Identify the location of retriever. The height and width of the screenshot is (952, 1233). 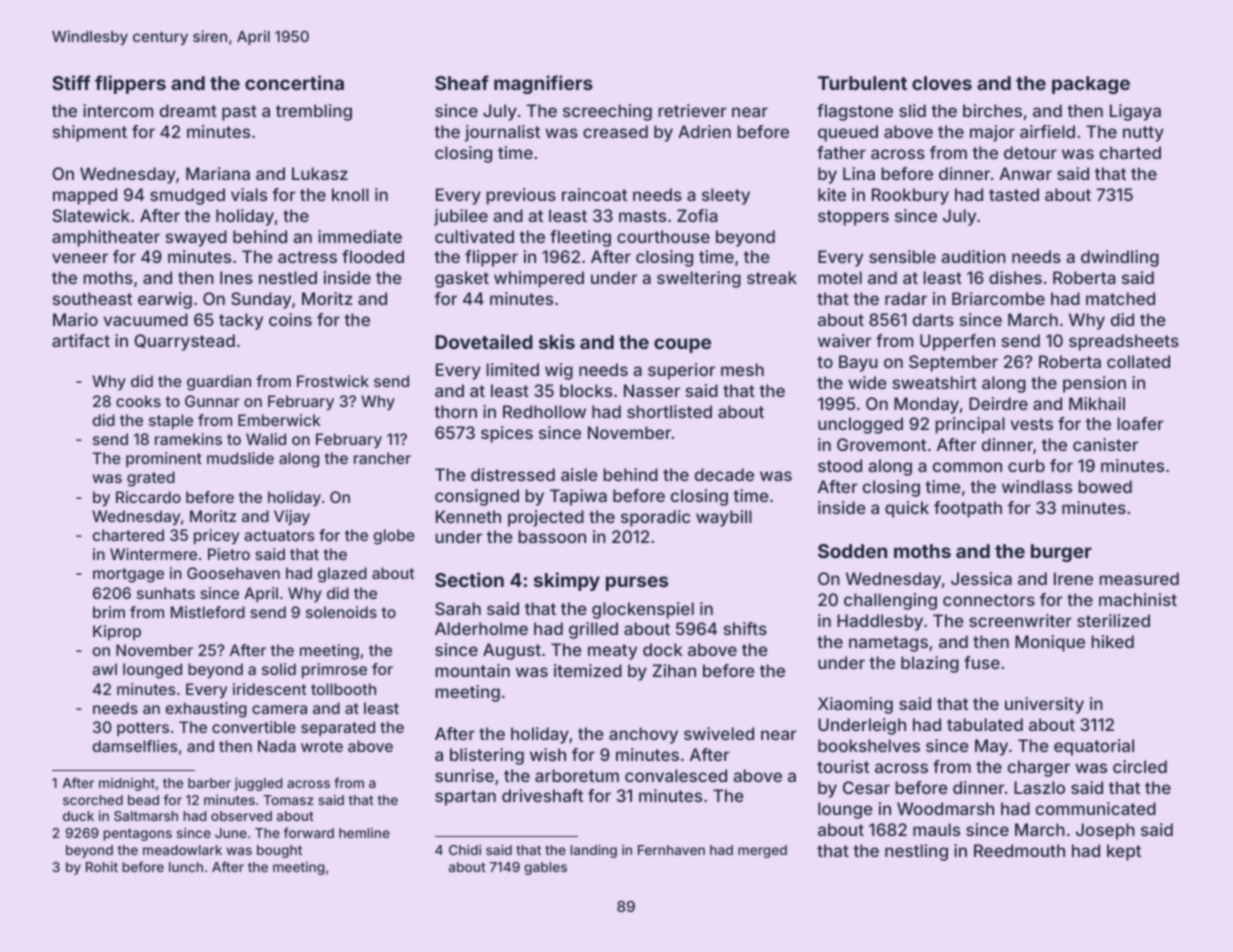
(692, 110).
